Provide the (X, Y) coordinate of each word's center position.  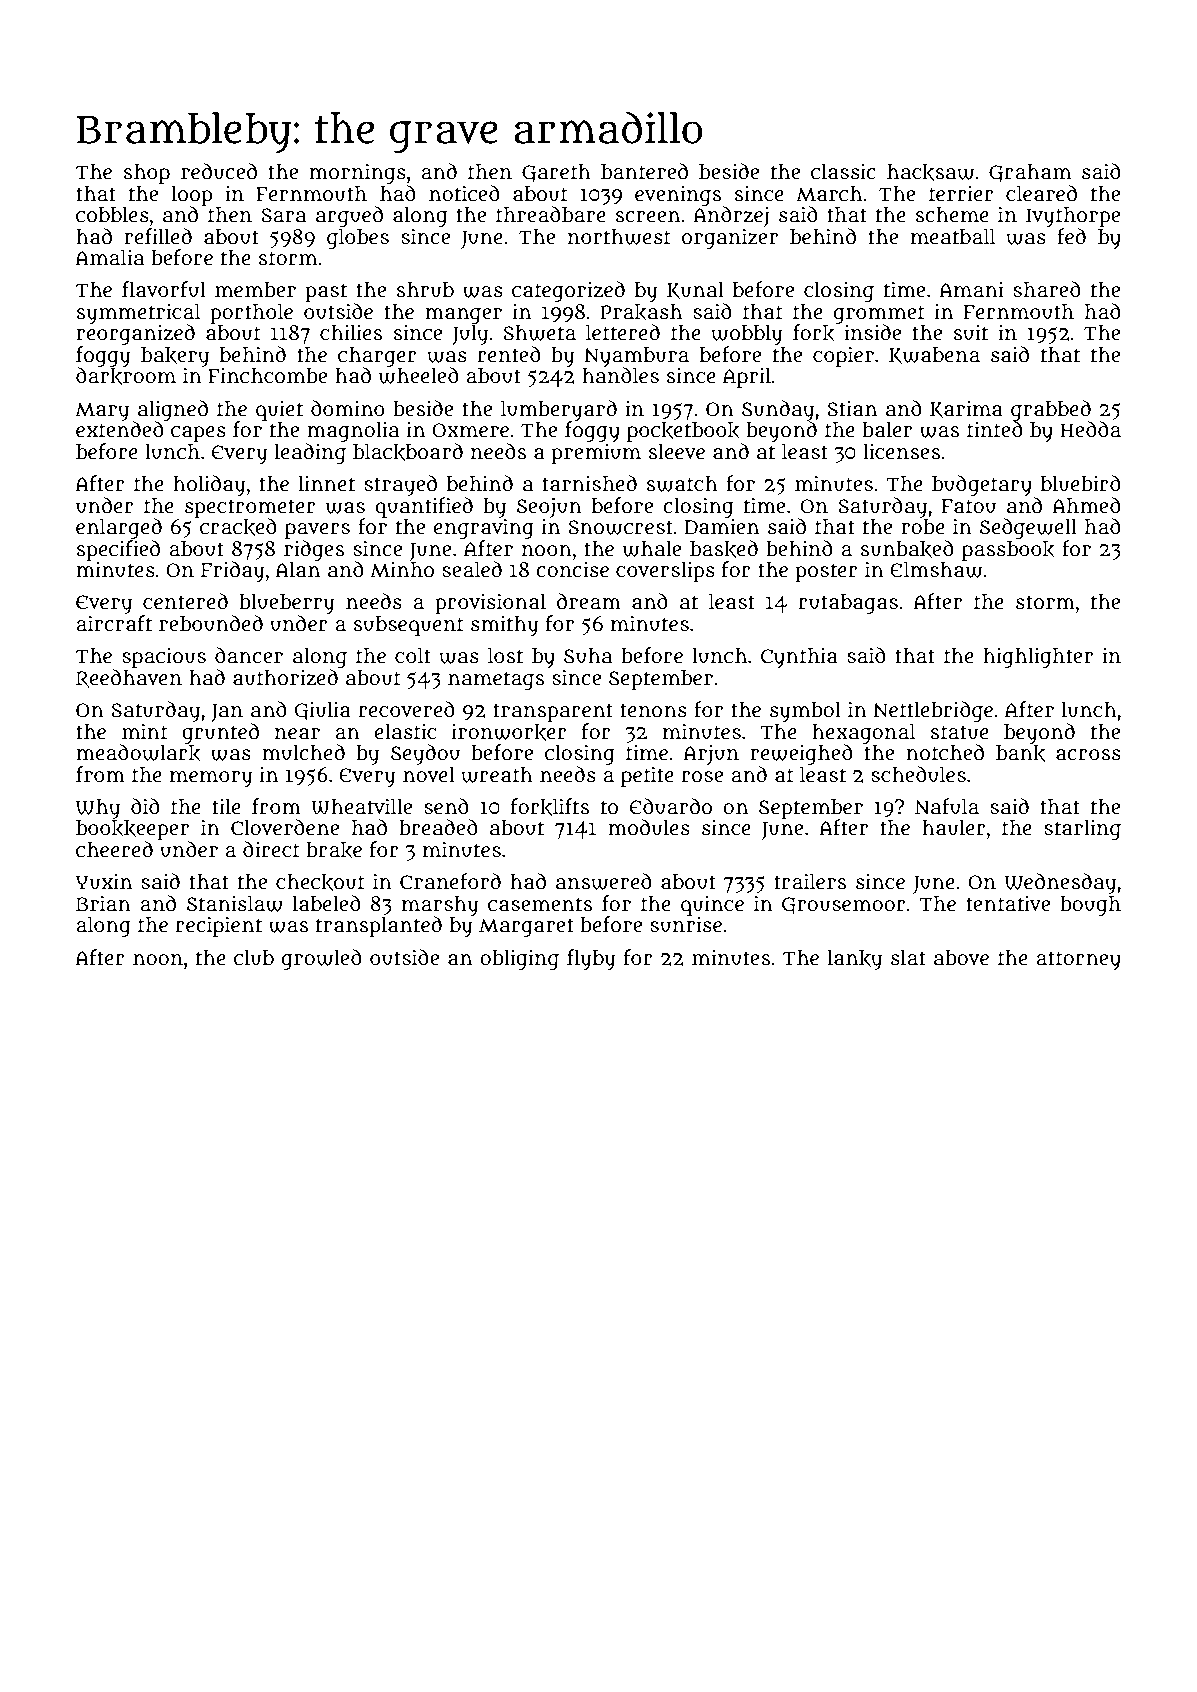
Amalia (110, 257)
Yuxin (104, 882)
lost (505, 655)
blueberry (286, 603)
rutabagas (848, 604)
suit (971, 333)
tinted (995, 429)
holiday (209, 485)
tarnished (589, 483)
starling (1082, 829)
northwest (619, 236)
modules (649, 827)
